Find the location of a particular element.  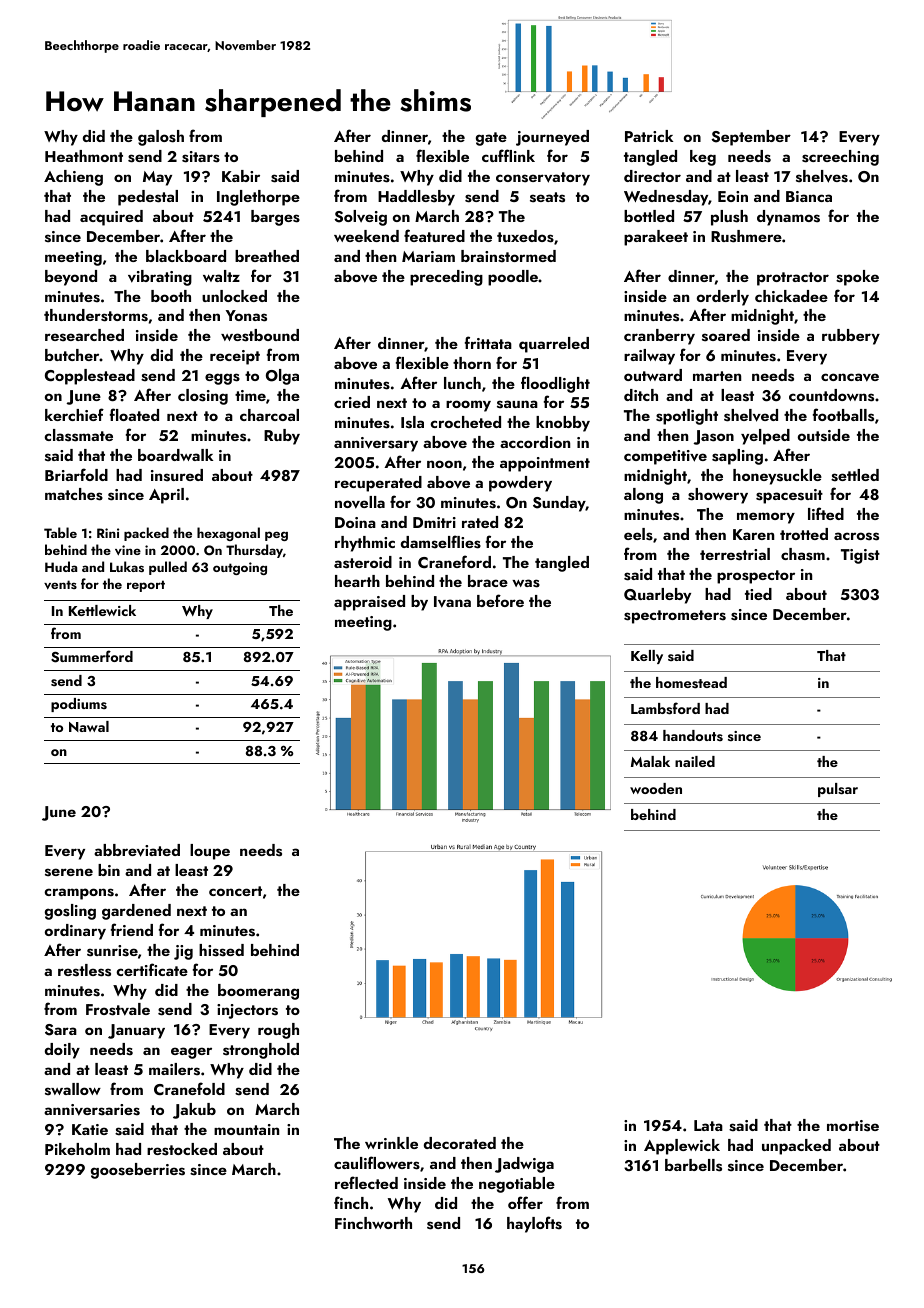

spoke is located at coordinates (857, 278).
